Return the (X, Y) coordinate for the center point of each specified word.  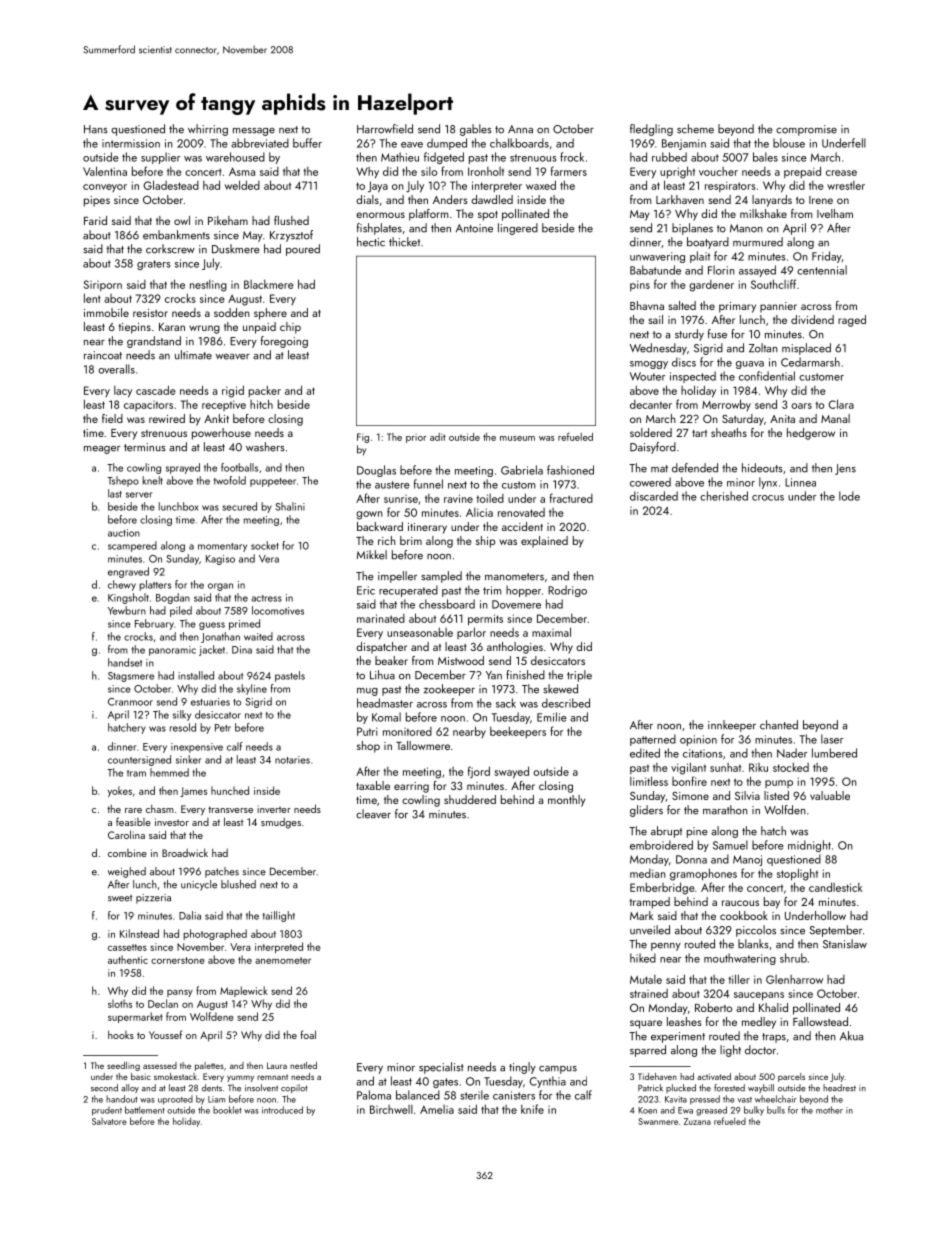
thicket (404, 242)
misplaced (806, 349)
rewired (167, 418)
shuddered (470, 799)
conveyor (105, 188)
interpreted (279, 947)
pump (779, 784)
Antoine (474, 228)
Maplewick (244, 991)
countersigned (139, 760)
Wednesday (658, 349)
